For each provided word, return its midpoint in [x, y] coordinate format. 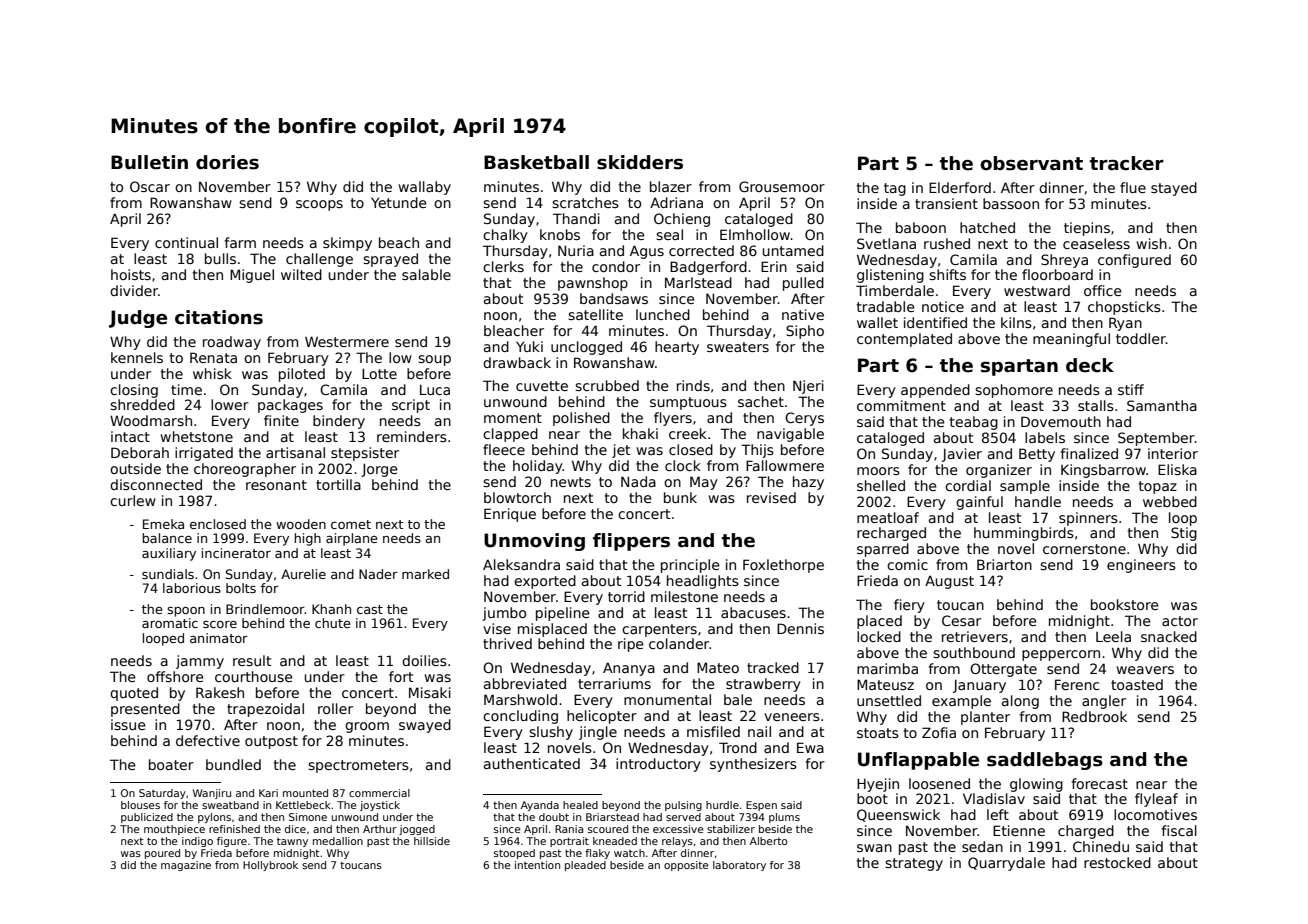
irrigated [204, 454]
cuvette [542, 386]
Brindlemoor [265, 609]
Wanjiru [212, 794]
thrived [507, 643]
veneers [792, 717]
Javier [962, 455]
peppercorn [1061, 655]
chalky [505, 236]
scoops [319, 205]
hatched [987, 227]
